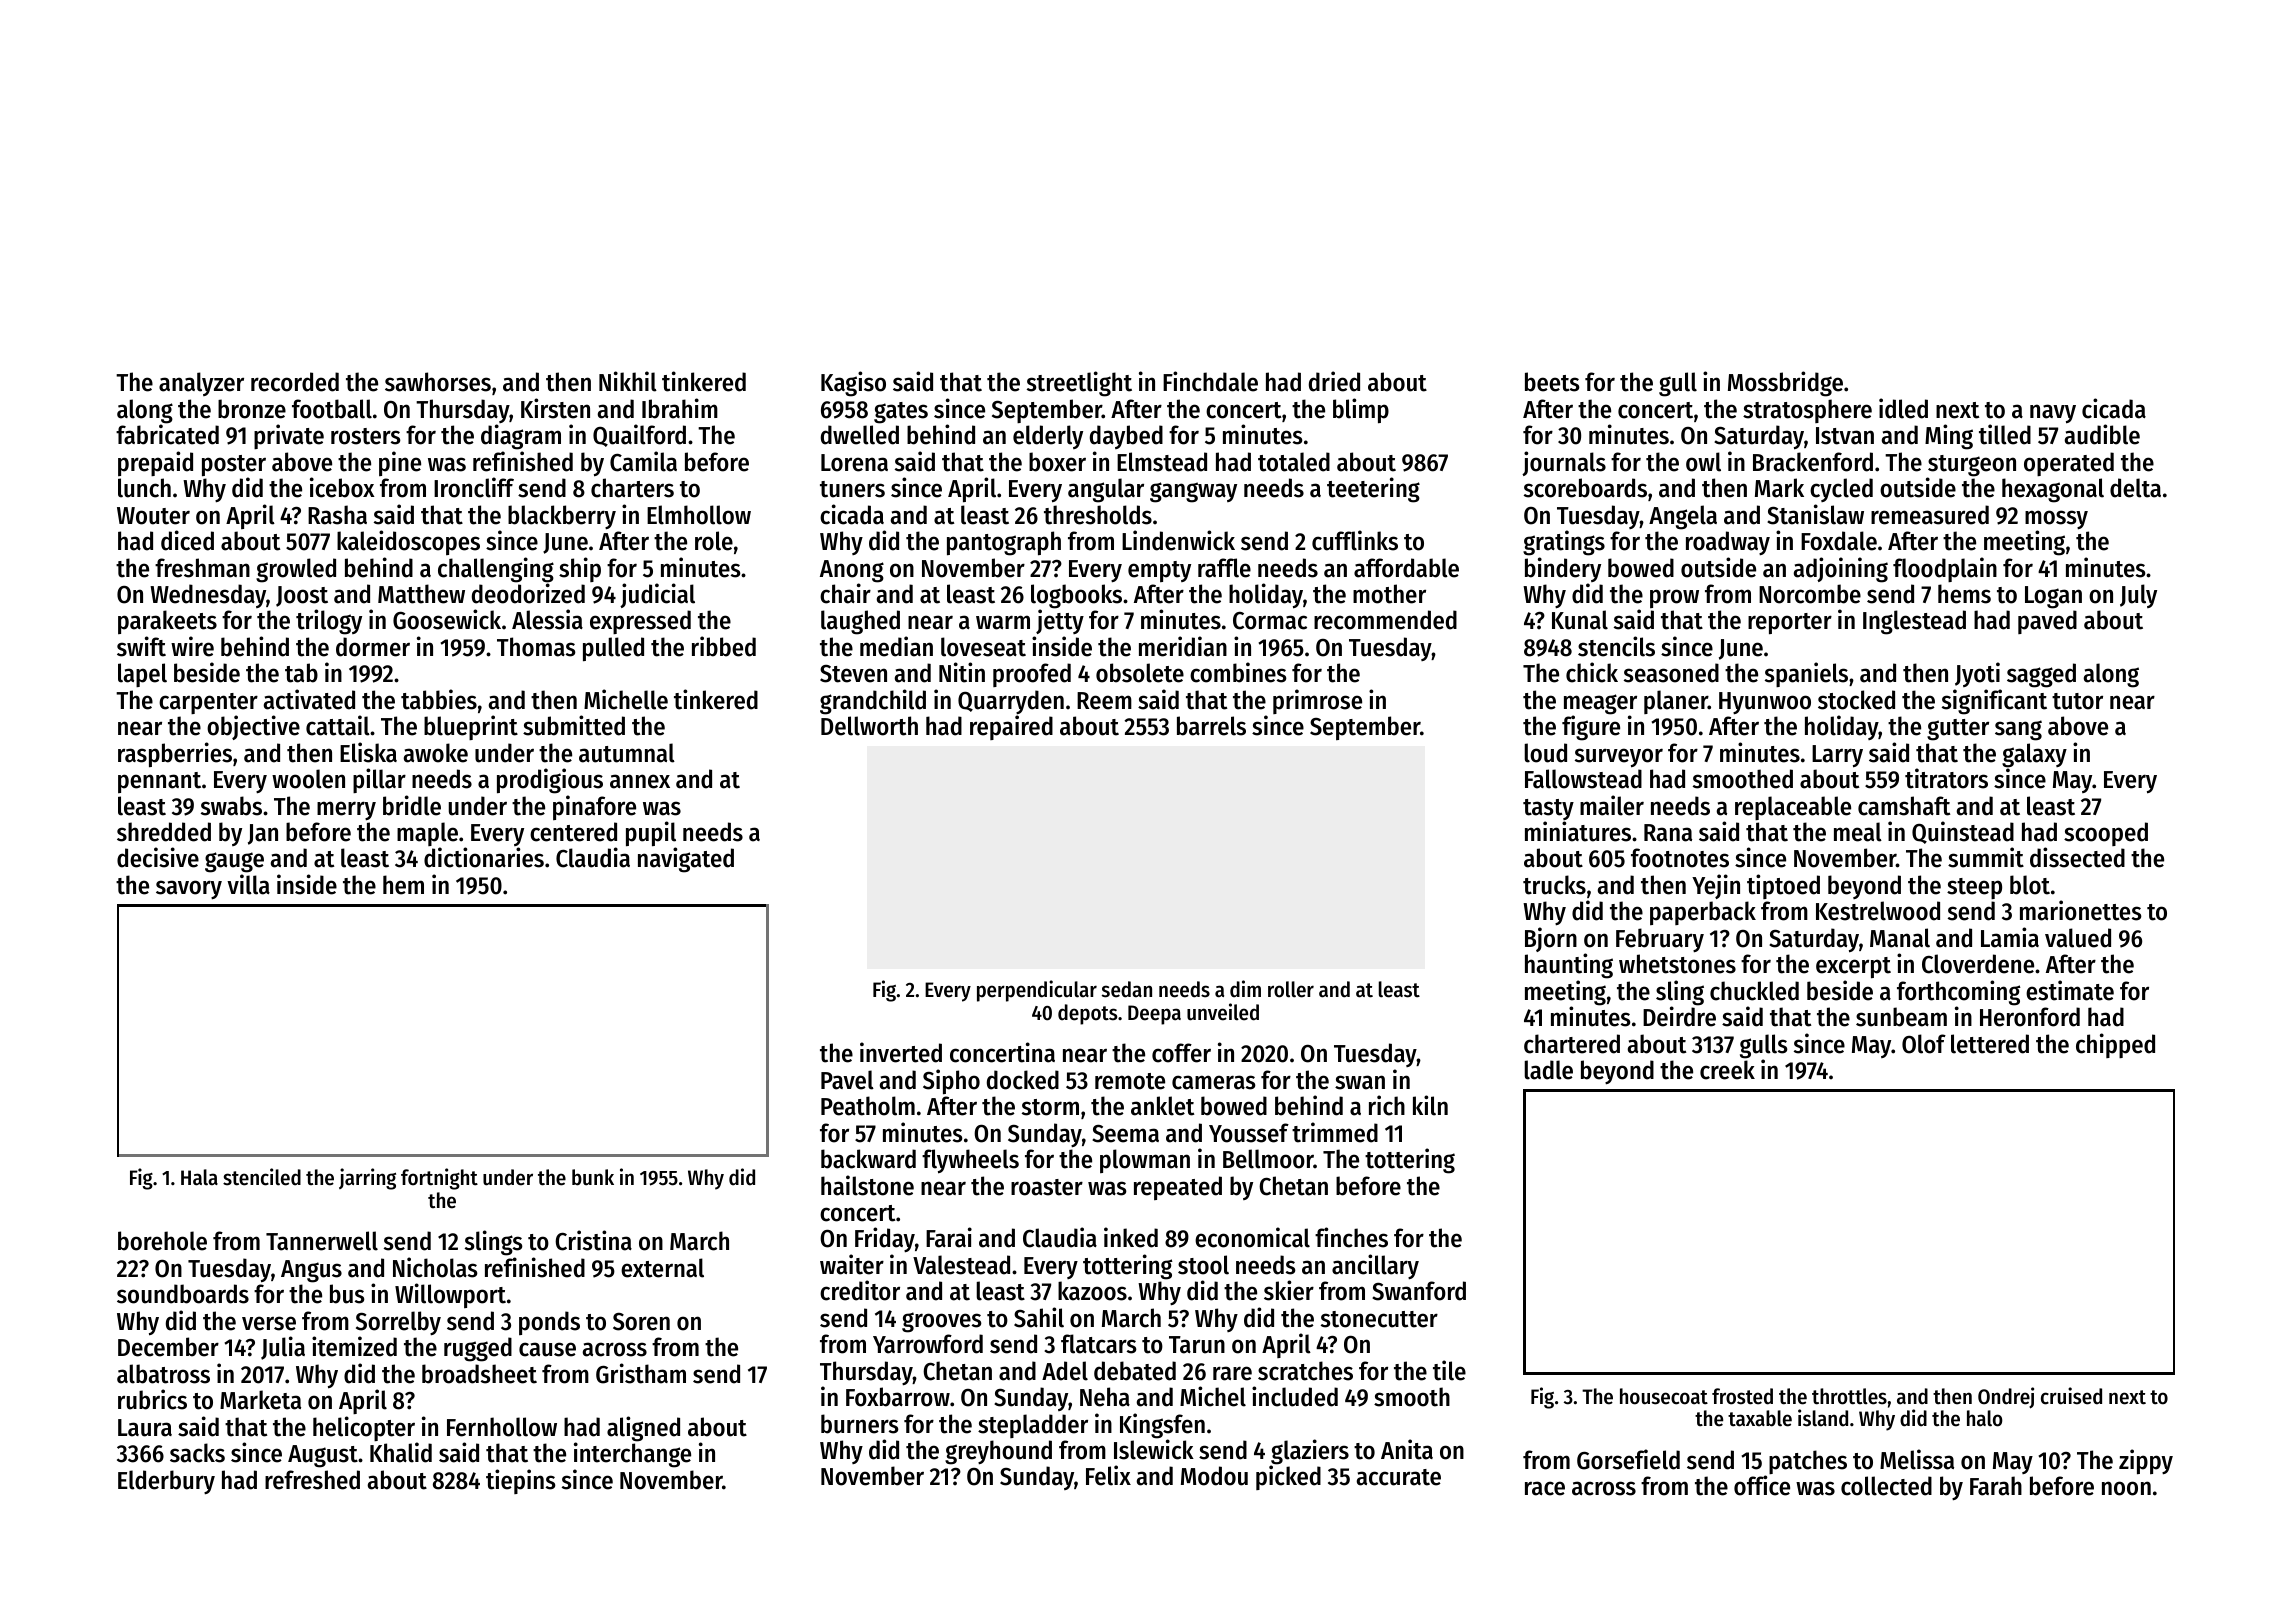  I want to click on borehole, so click(162, 1241).
